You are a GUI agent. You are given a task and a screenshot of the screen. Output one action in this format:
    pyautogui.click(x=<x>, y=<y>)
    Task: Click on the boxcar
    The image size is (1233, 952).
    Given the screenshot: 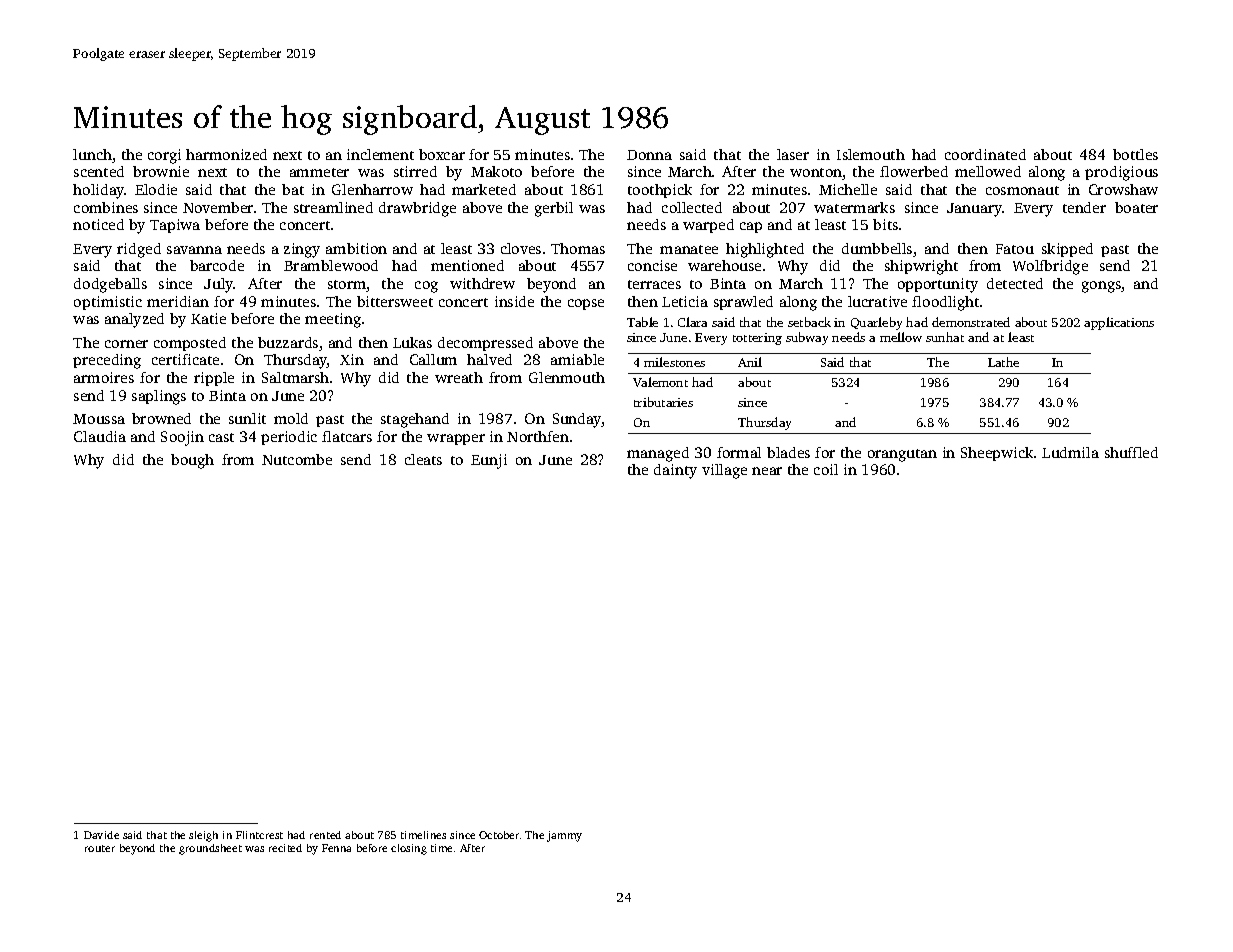 What is the action you would take?
    pyautogui.click(x=442, y=154)
